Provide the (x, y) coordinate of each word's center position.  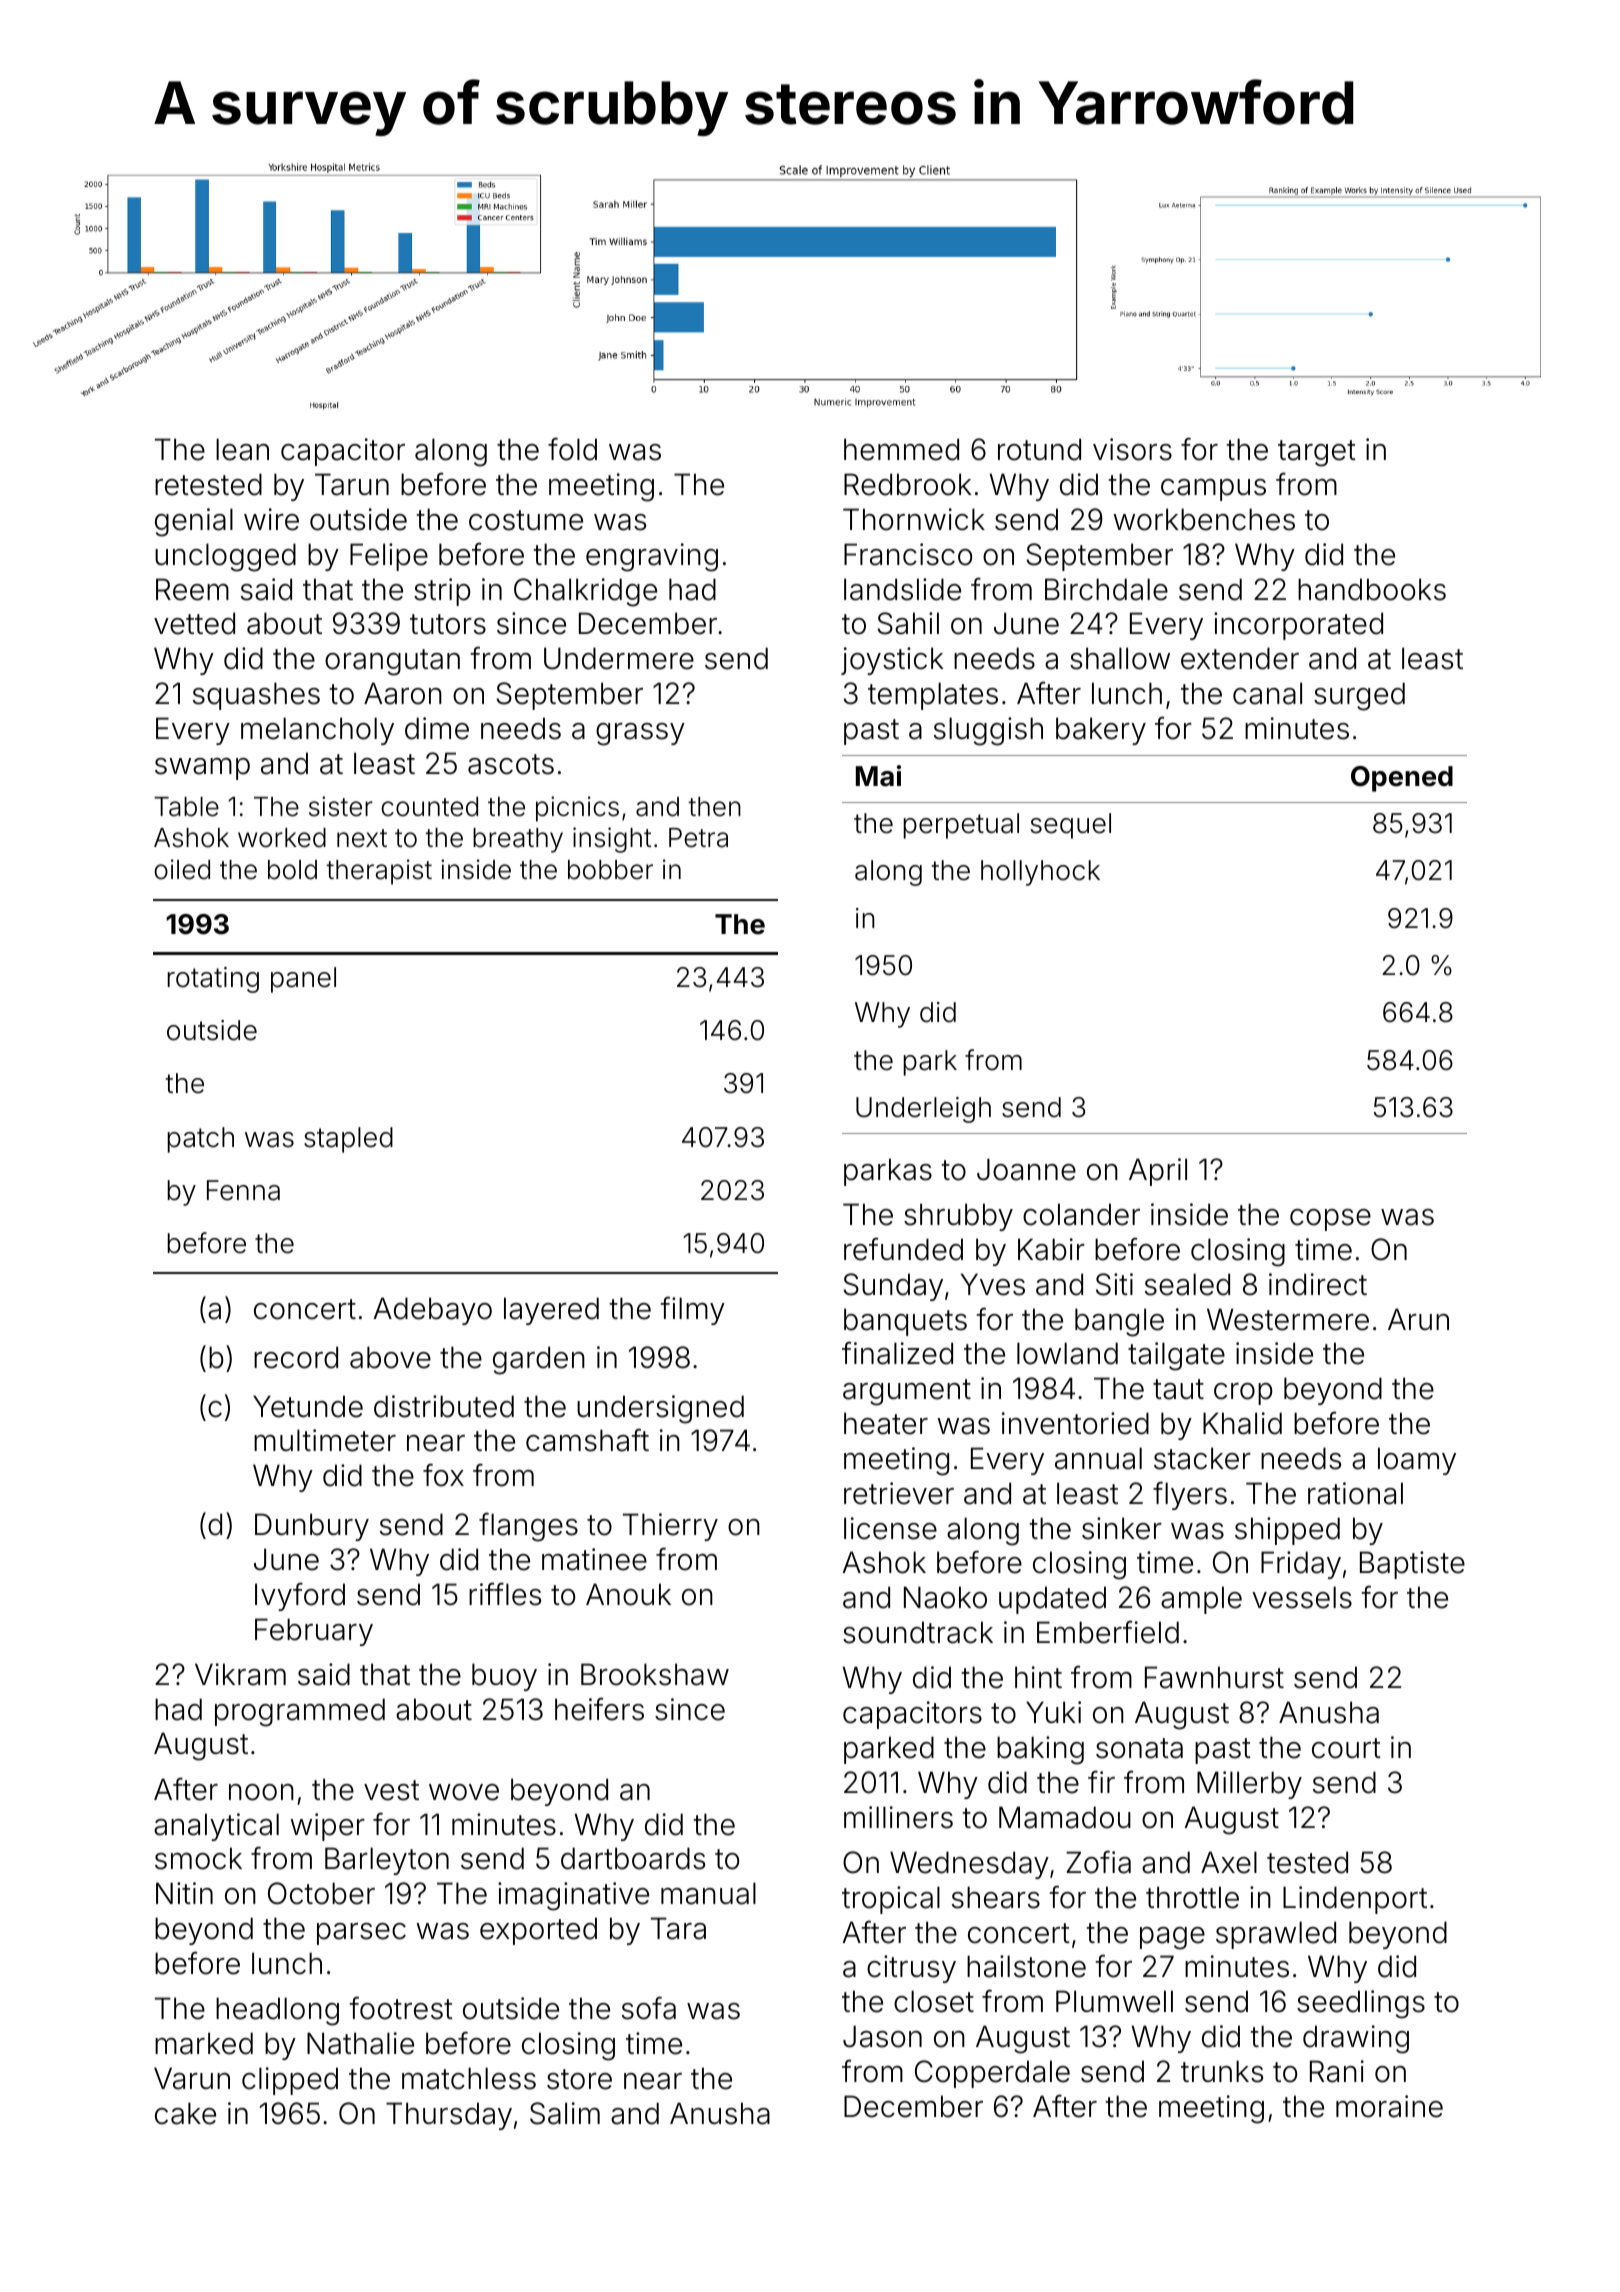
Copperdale (992, 2074)
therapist (379, 872)
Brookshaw (655, 1674)
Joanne (1026, 1169)
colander (1081, 1214)
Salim (565, 2113)
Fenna (243, 1190)
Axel (1229, 1862)
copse (1330, 1220)
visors (1132, 449)
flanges (528, 1527)
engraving (652, 557)
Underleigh (923, 1110)
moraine (1389, 2106)
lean (242, 449)
